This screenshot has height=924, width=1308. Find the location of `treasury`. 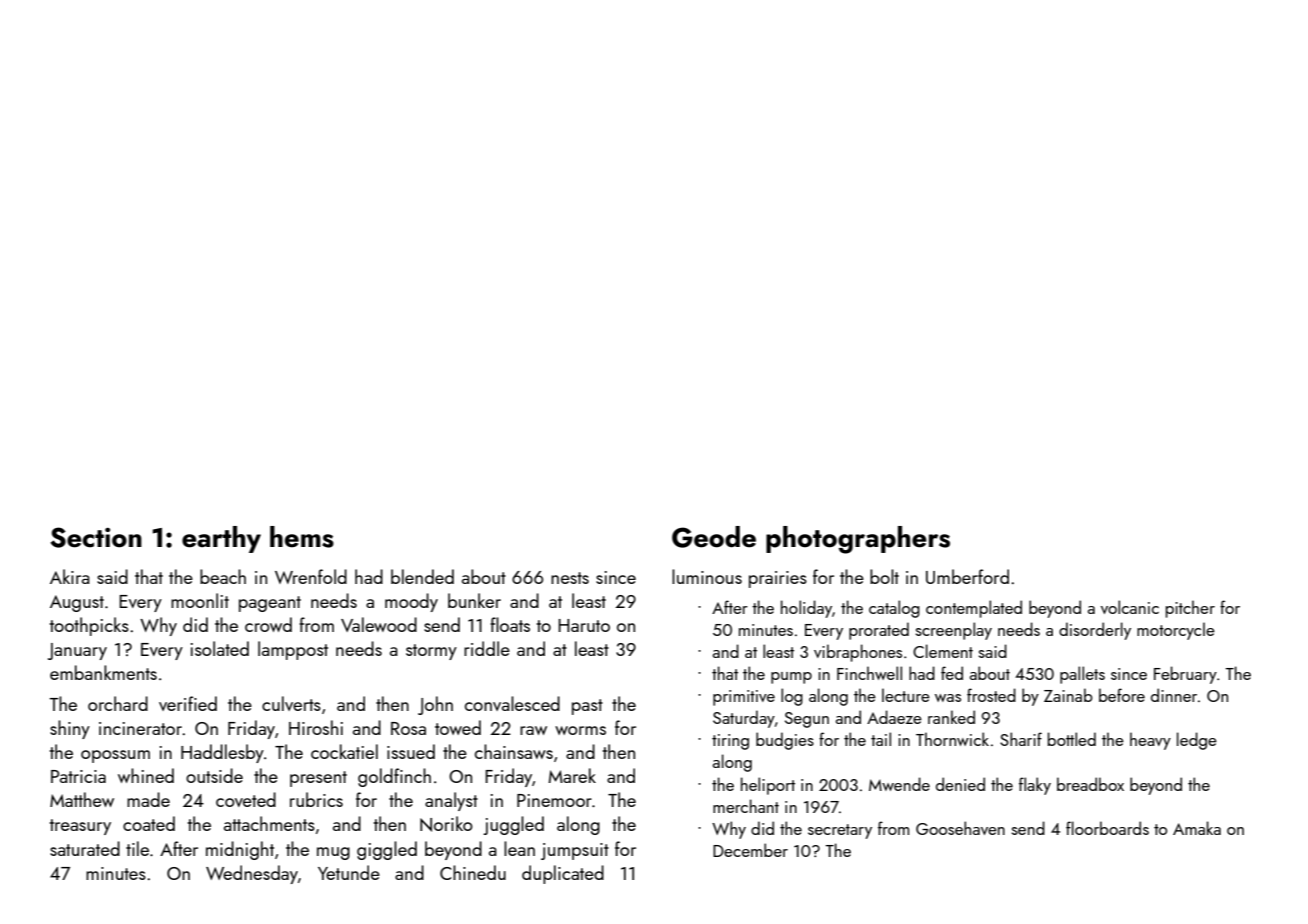

treasury is located at coordinates (80, 827).
